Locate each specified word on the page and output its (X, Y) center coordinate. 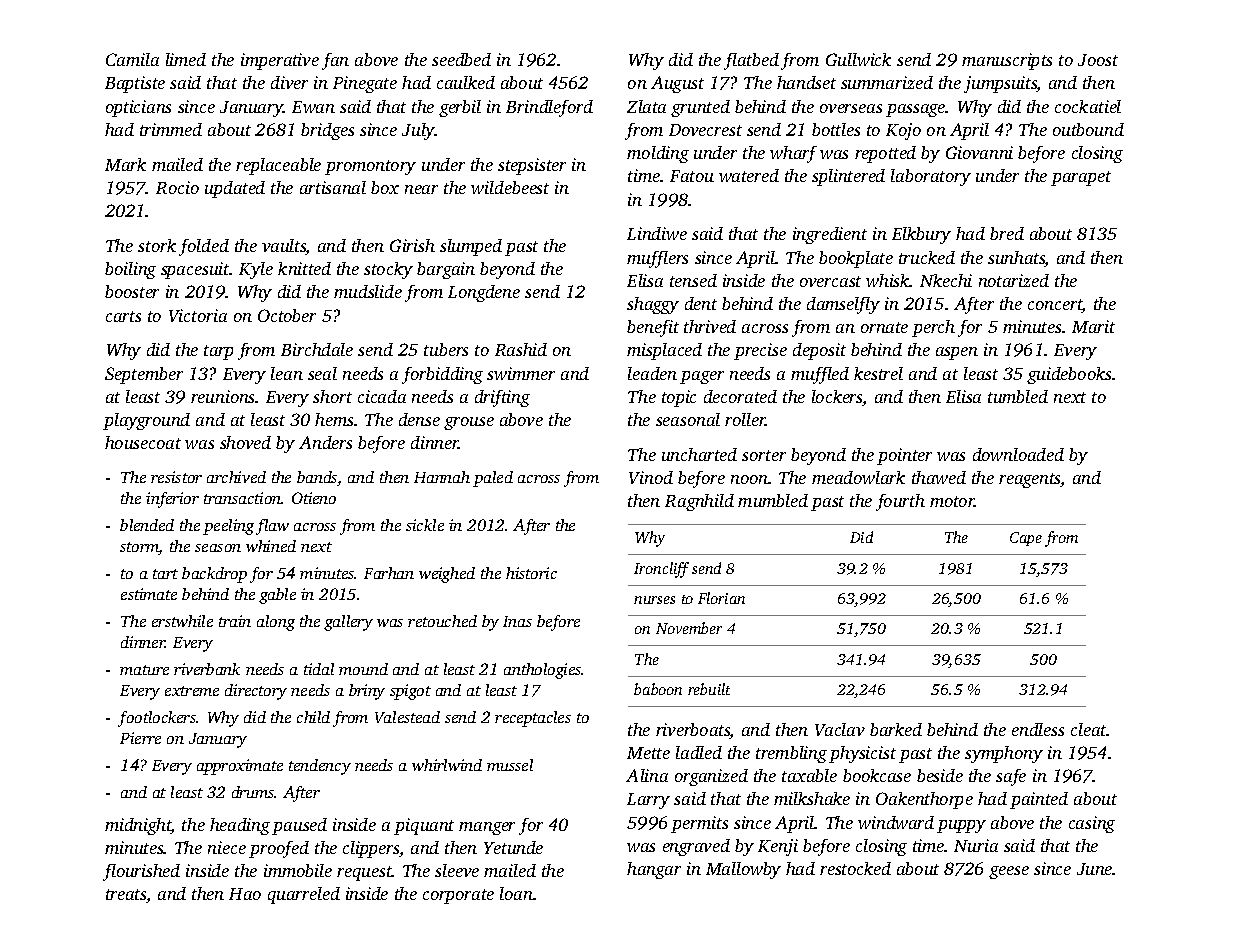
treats (126, 896)
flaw (272, 527)
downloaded (1018, 454)
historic (531, 573)
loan (516, 893)
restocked (855, 868)
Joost (1098, 60)
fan (335, 61)
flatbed (751, 61)
